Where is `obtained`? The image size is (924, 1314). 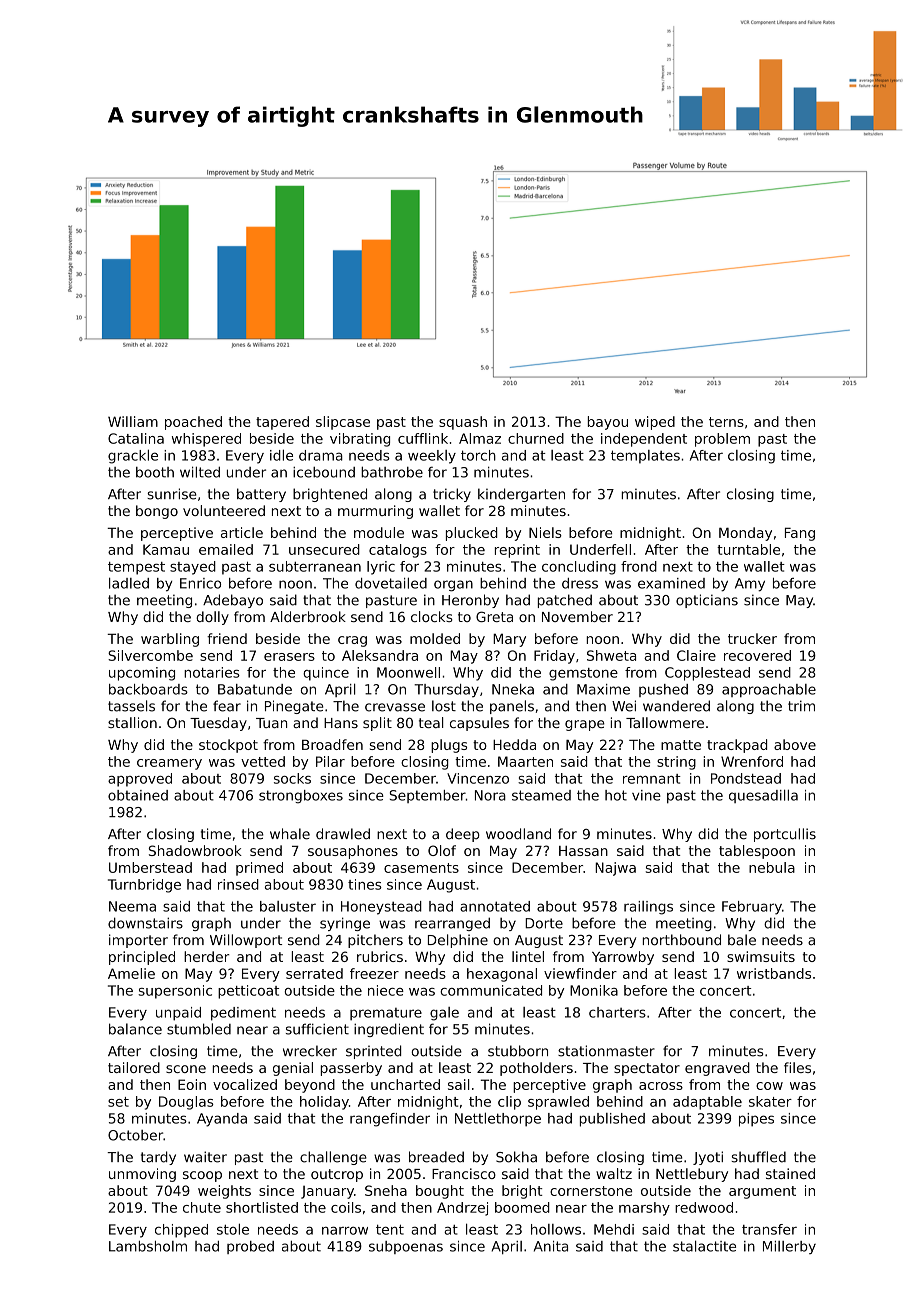 obtained is located at coordinates (138, 795).
